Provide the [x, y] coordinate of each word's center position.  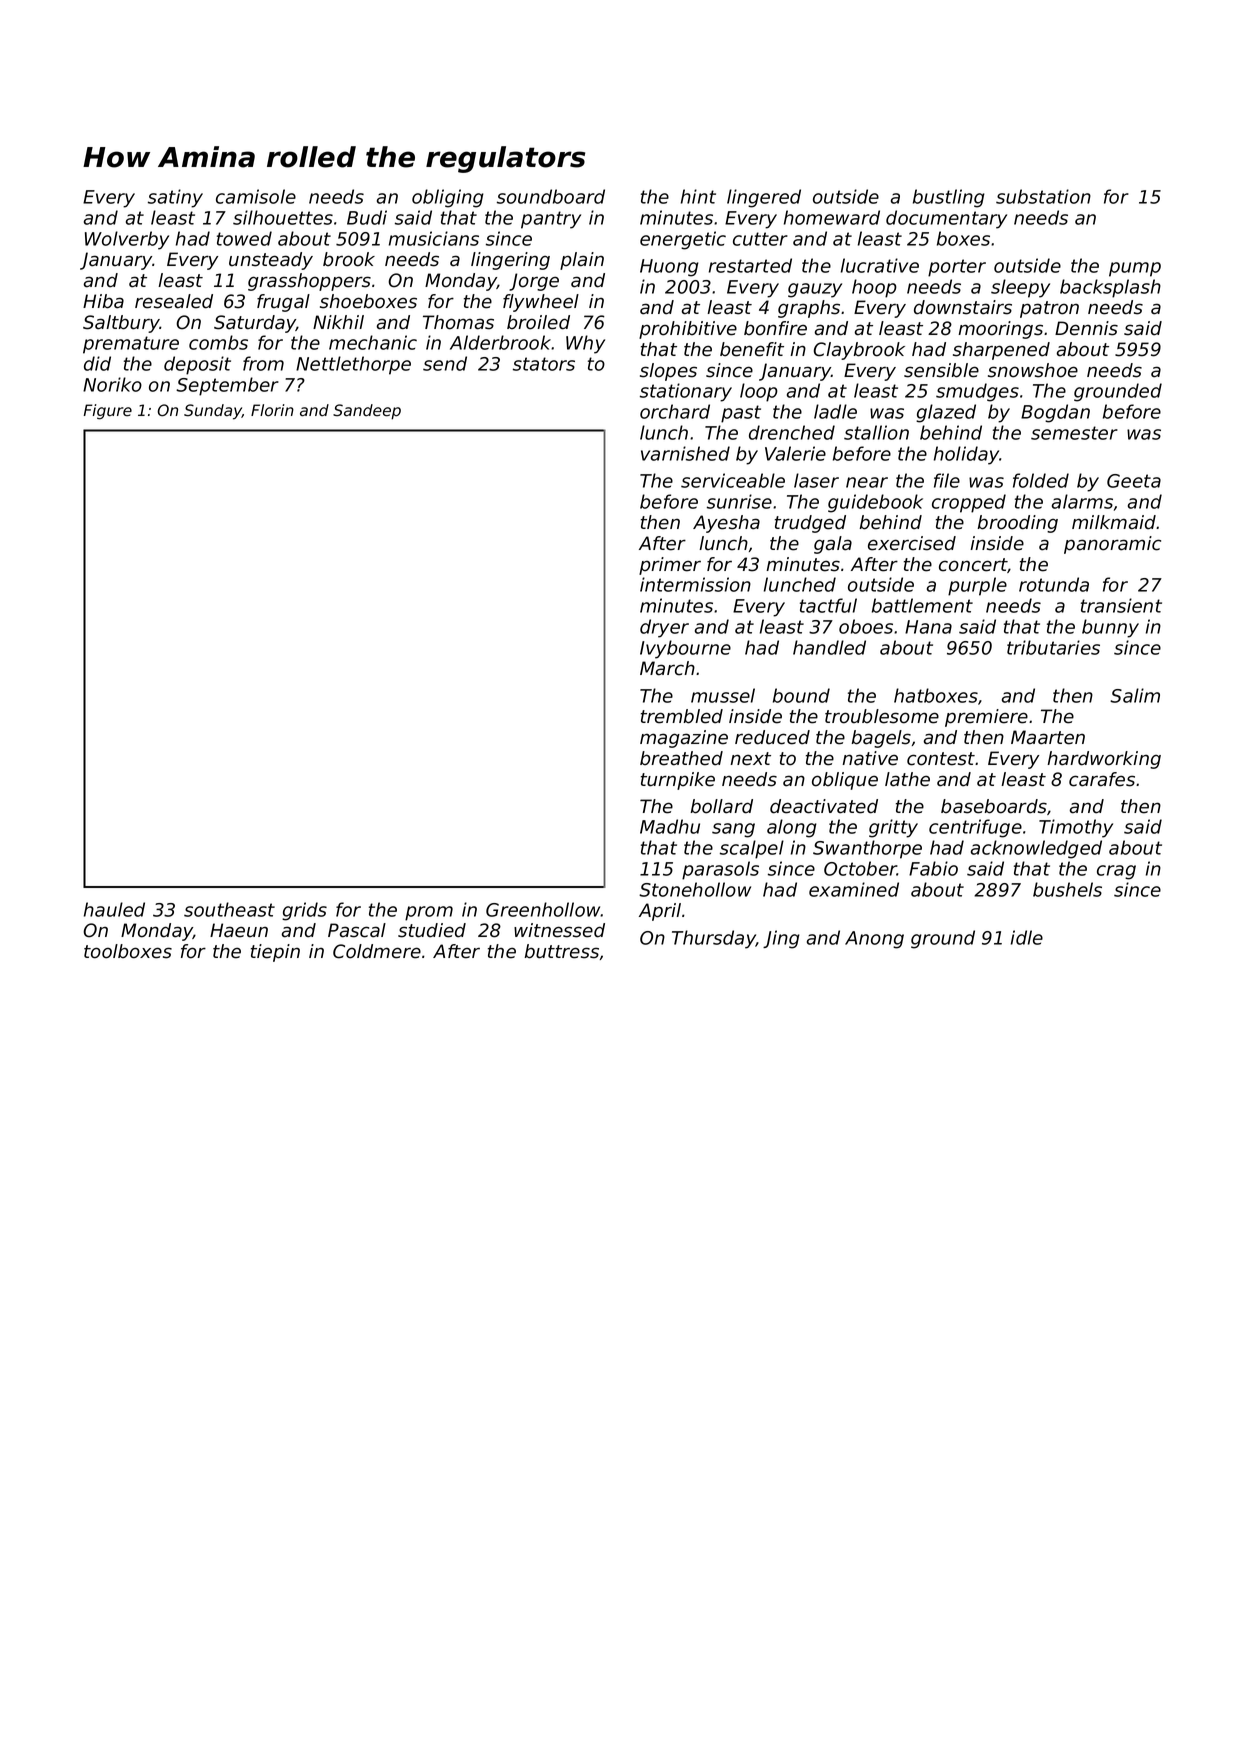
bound [801, 695]
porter [957, 268]
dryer [664, 628]
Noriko [112, 384]
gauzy [815, 290]
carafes [1102, 779]
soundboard [551, 196]
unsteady [271, 261]
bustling [949, 198]
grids [304, 911]
